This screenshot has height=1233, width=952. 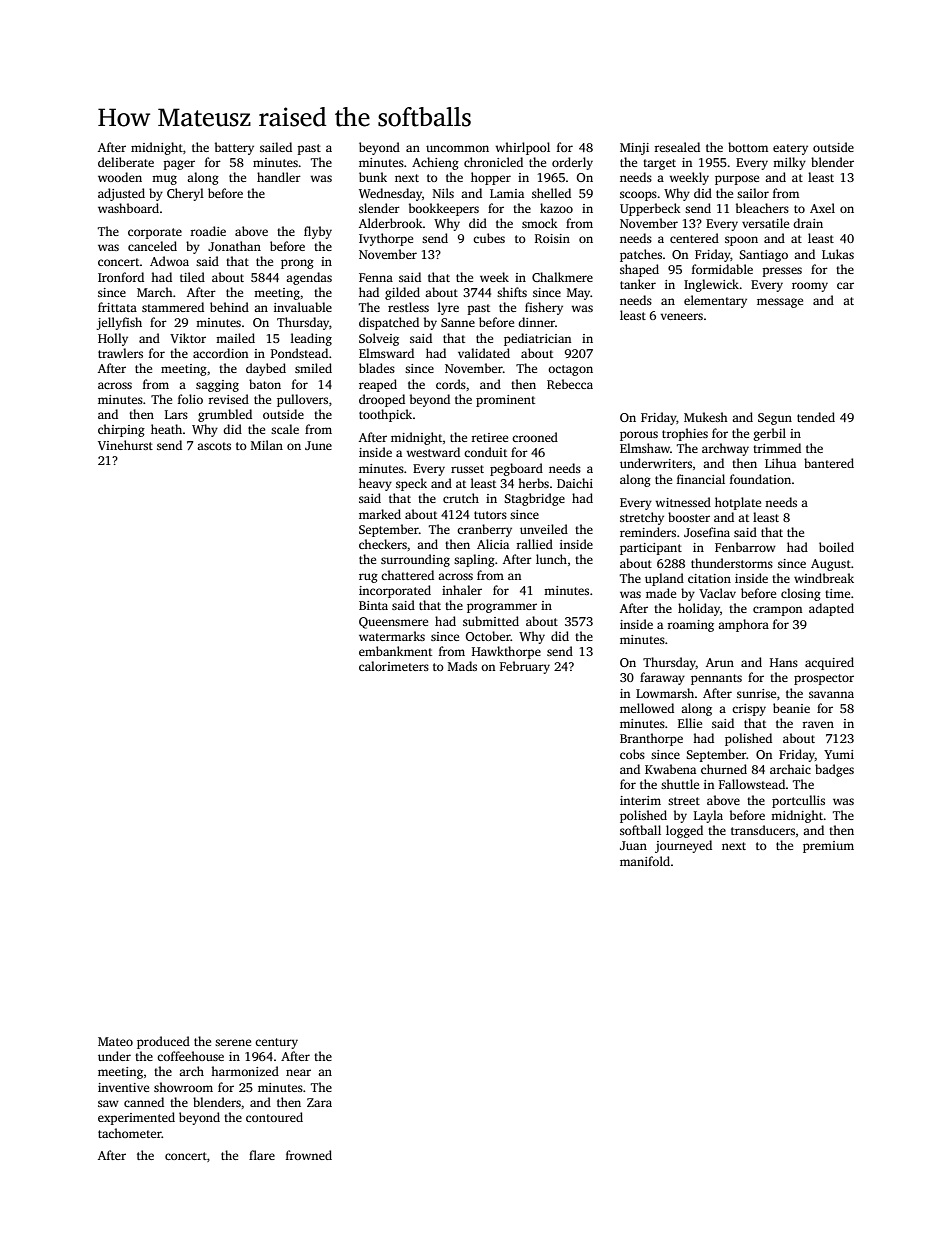 What do you see at coordinates (394, 666) in the screenshot?
I see `calorimeters` at bounding box center [394, 666].
